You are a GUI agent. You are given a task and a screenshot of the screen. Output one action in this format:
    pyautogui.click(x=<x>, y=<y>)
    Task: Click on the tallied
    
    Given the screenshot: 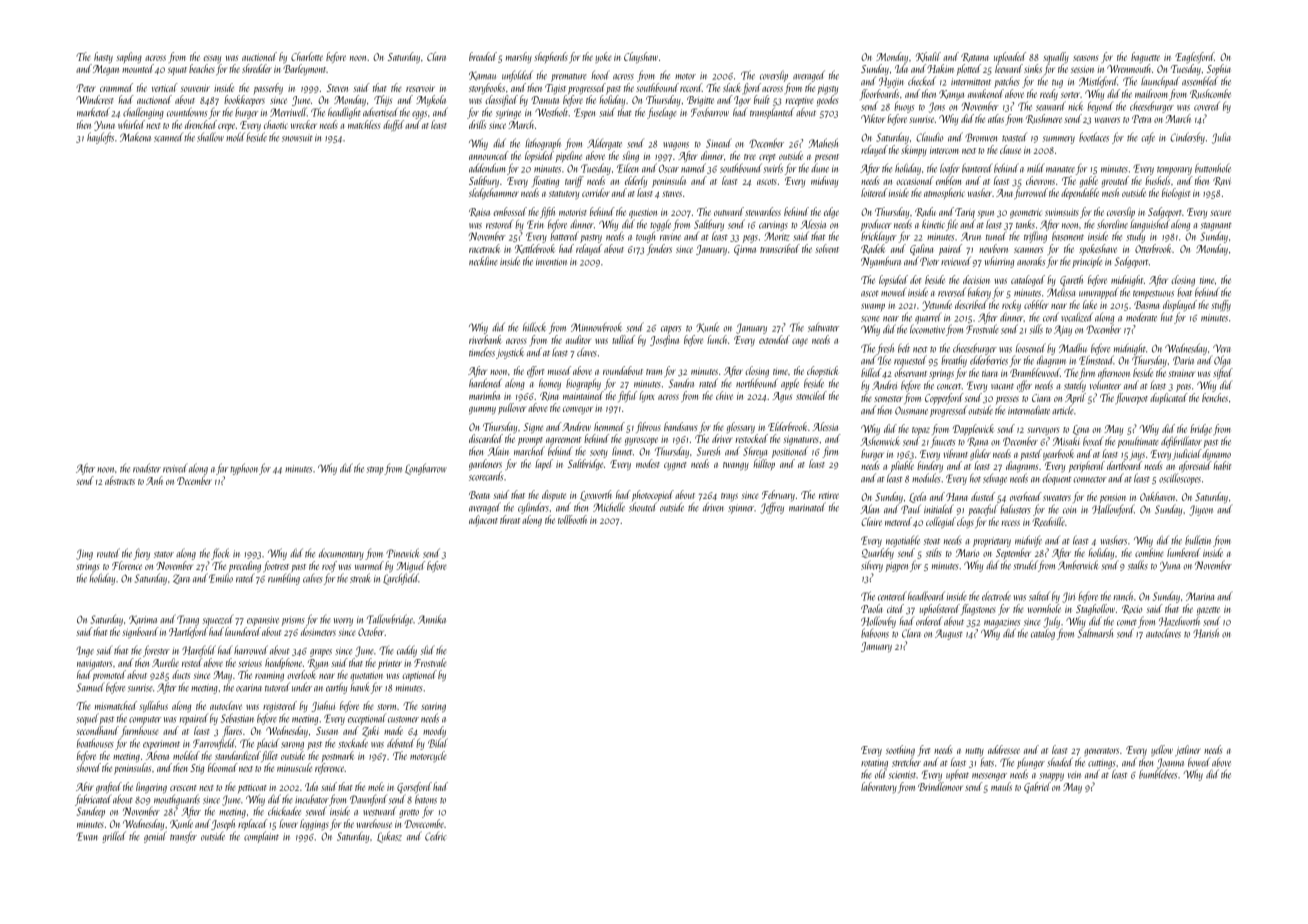 What is the action you would take?
    pyautogui.click(x=623, y=339)
